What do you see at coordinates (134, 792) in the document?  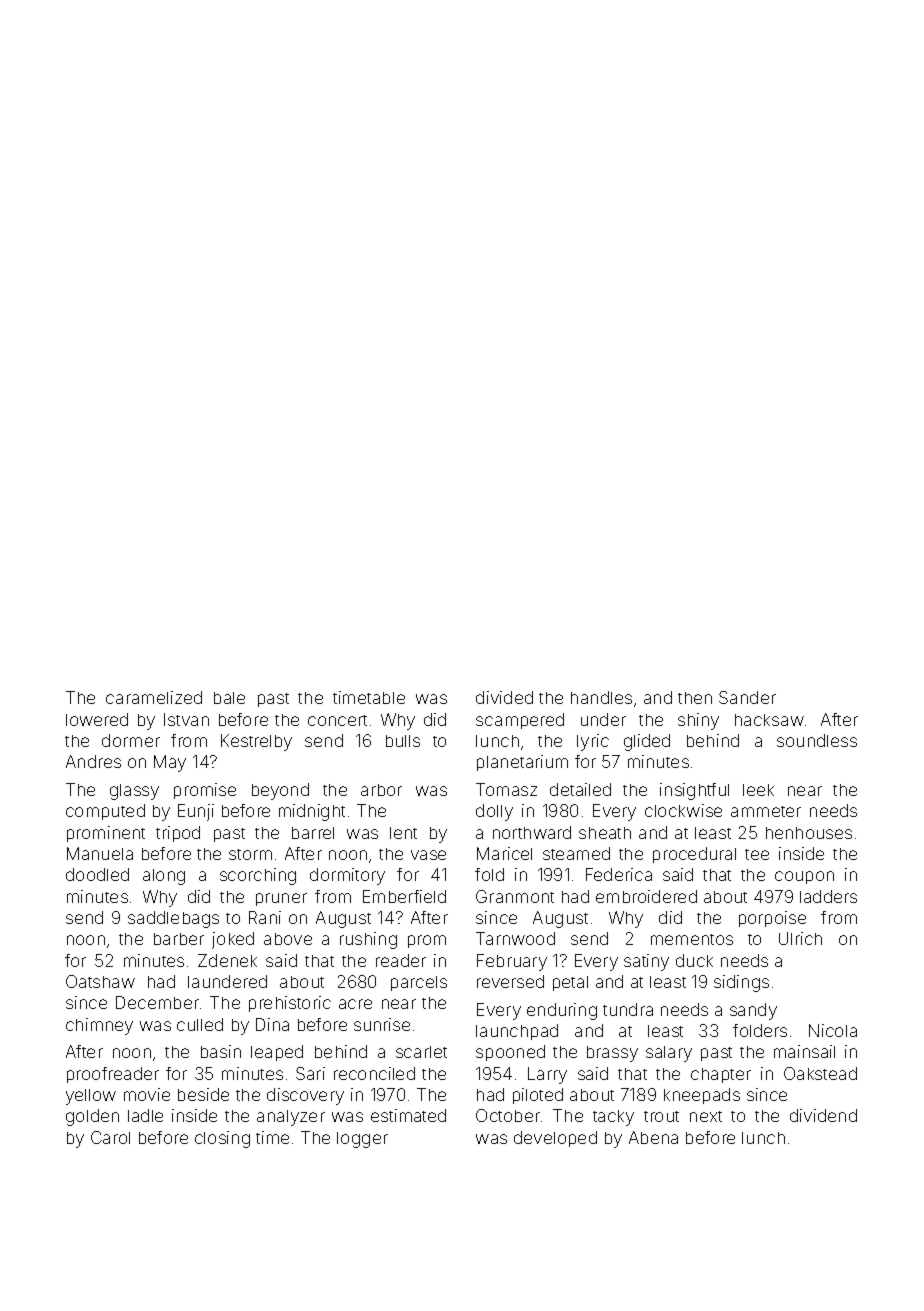 I see `glassy` at bounding box center [134, 792].
